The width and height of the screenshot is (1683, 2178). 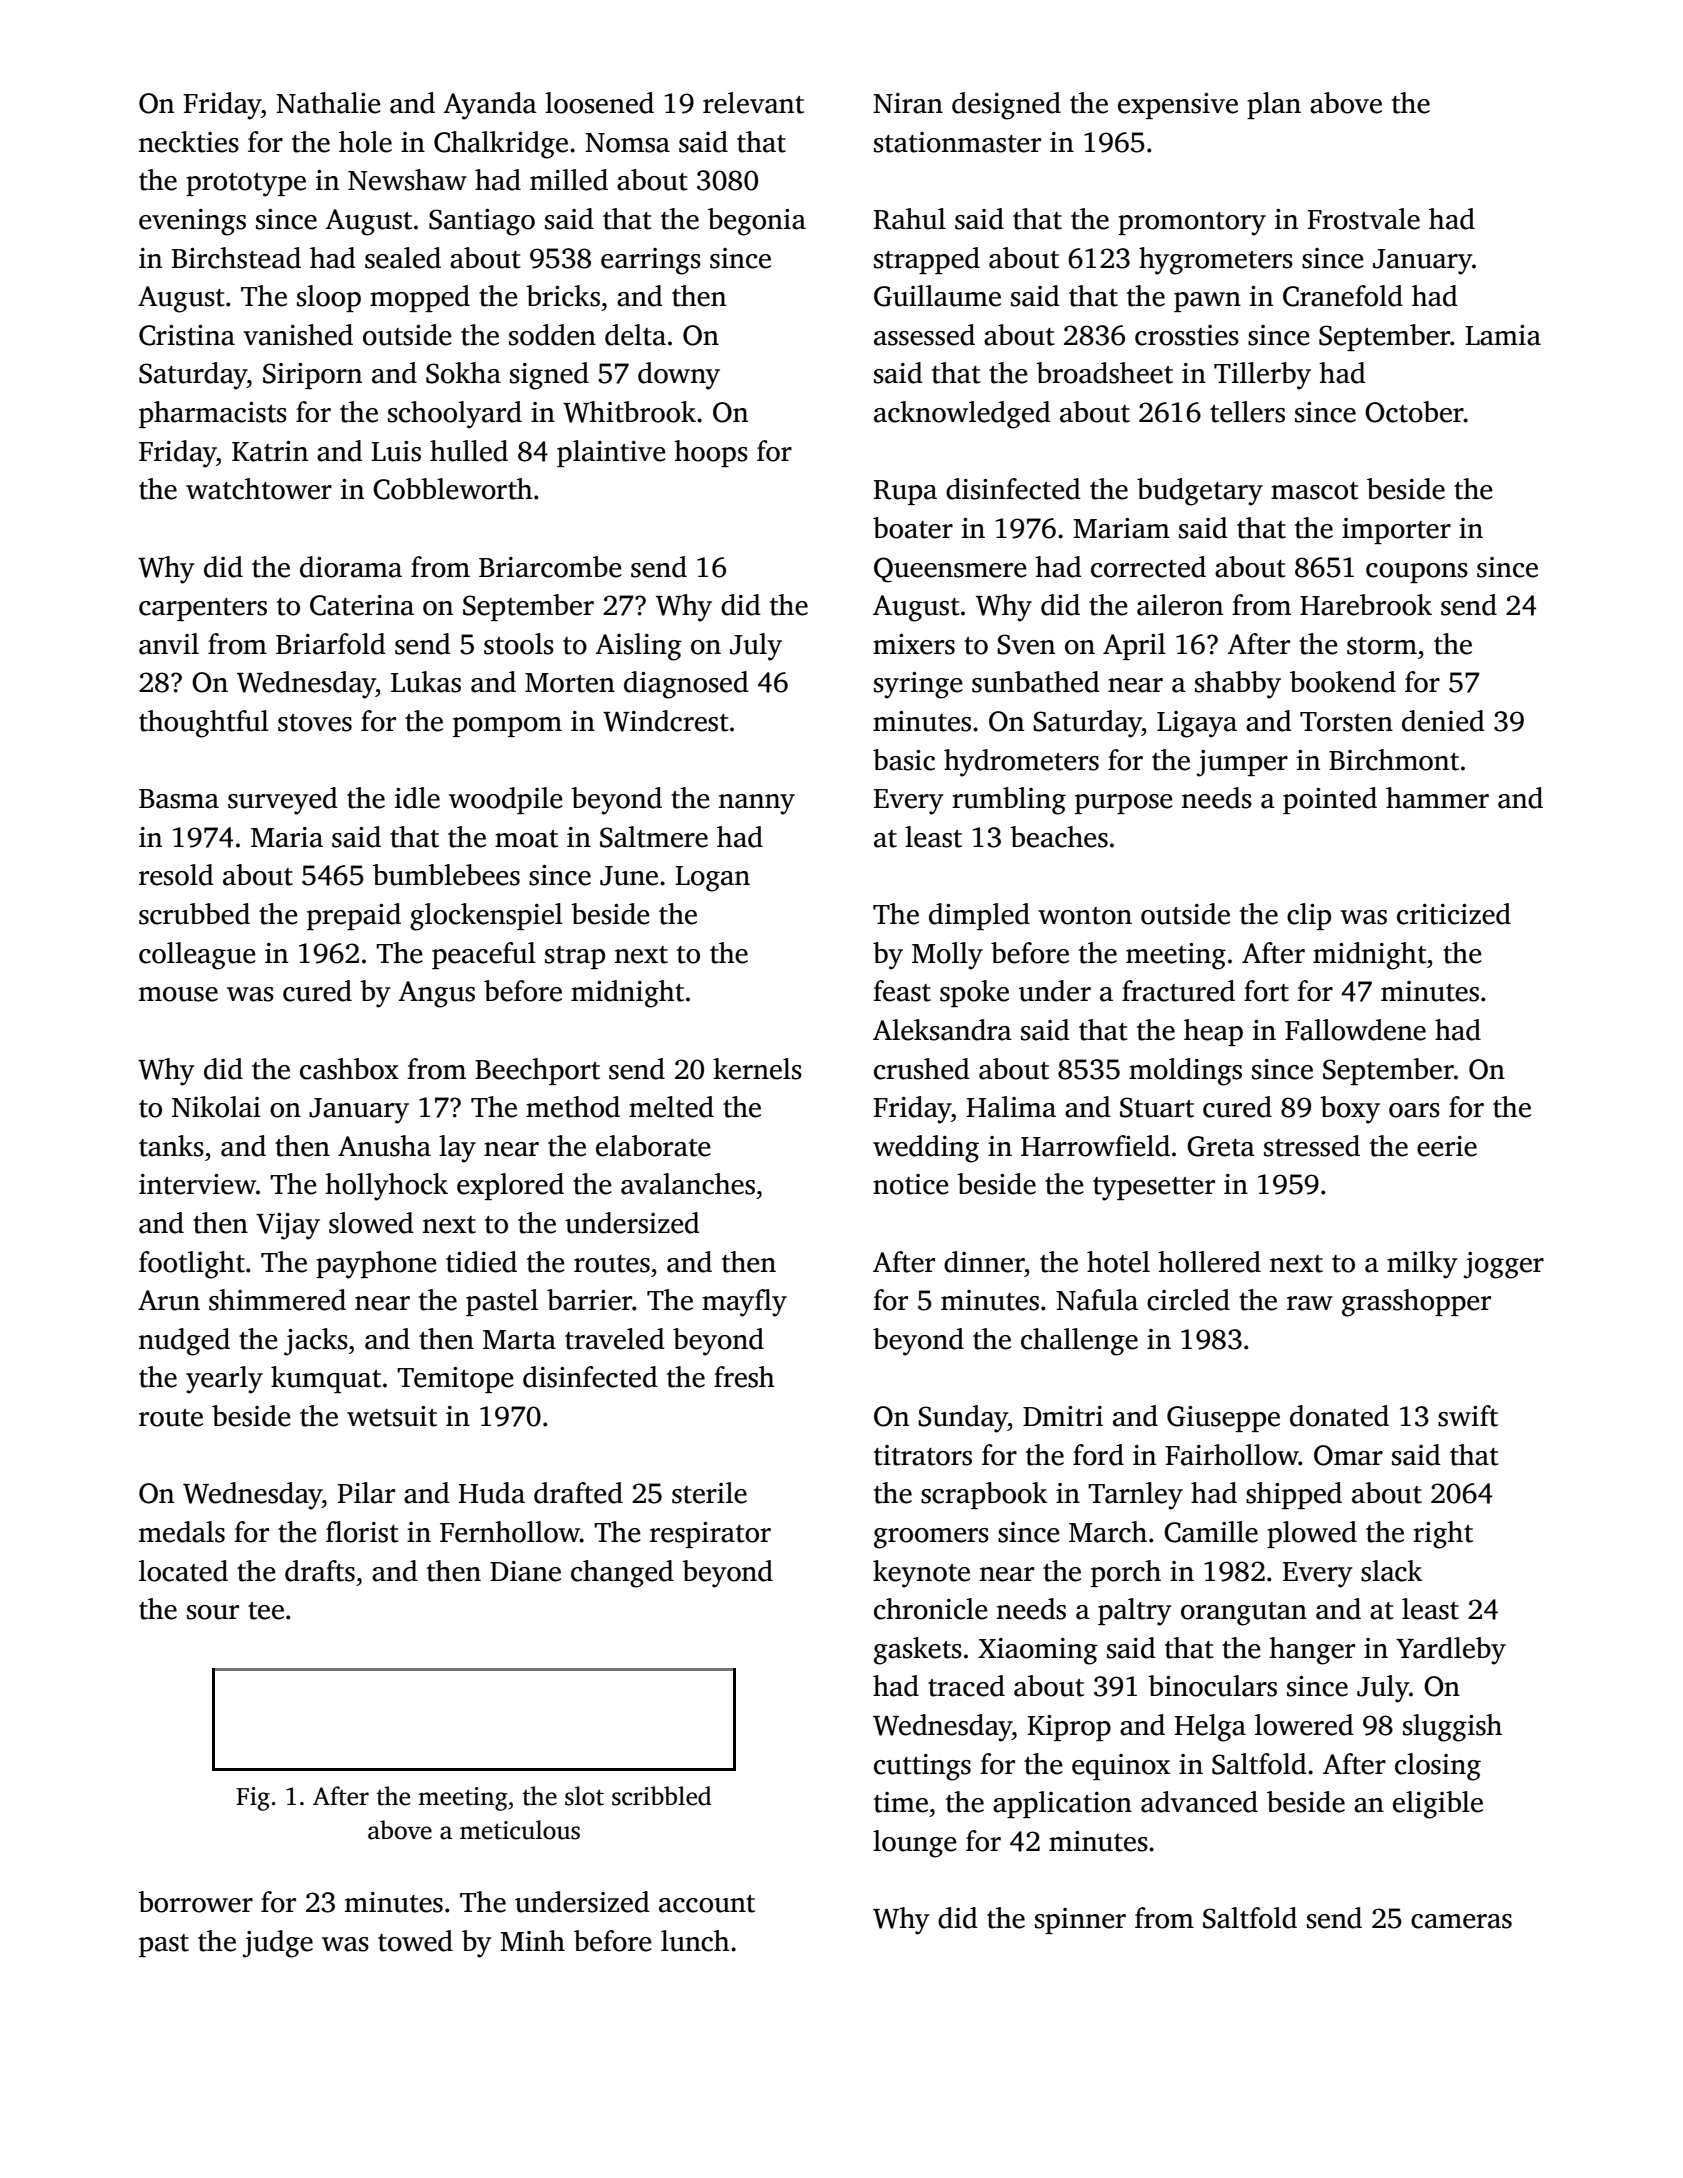 I want to click on downy, so click(x=679, y=376).
